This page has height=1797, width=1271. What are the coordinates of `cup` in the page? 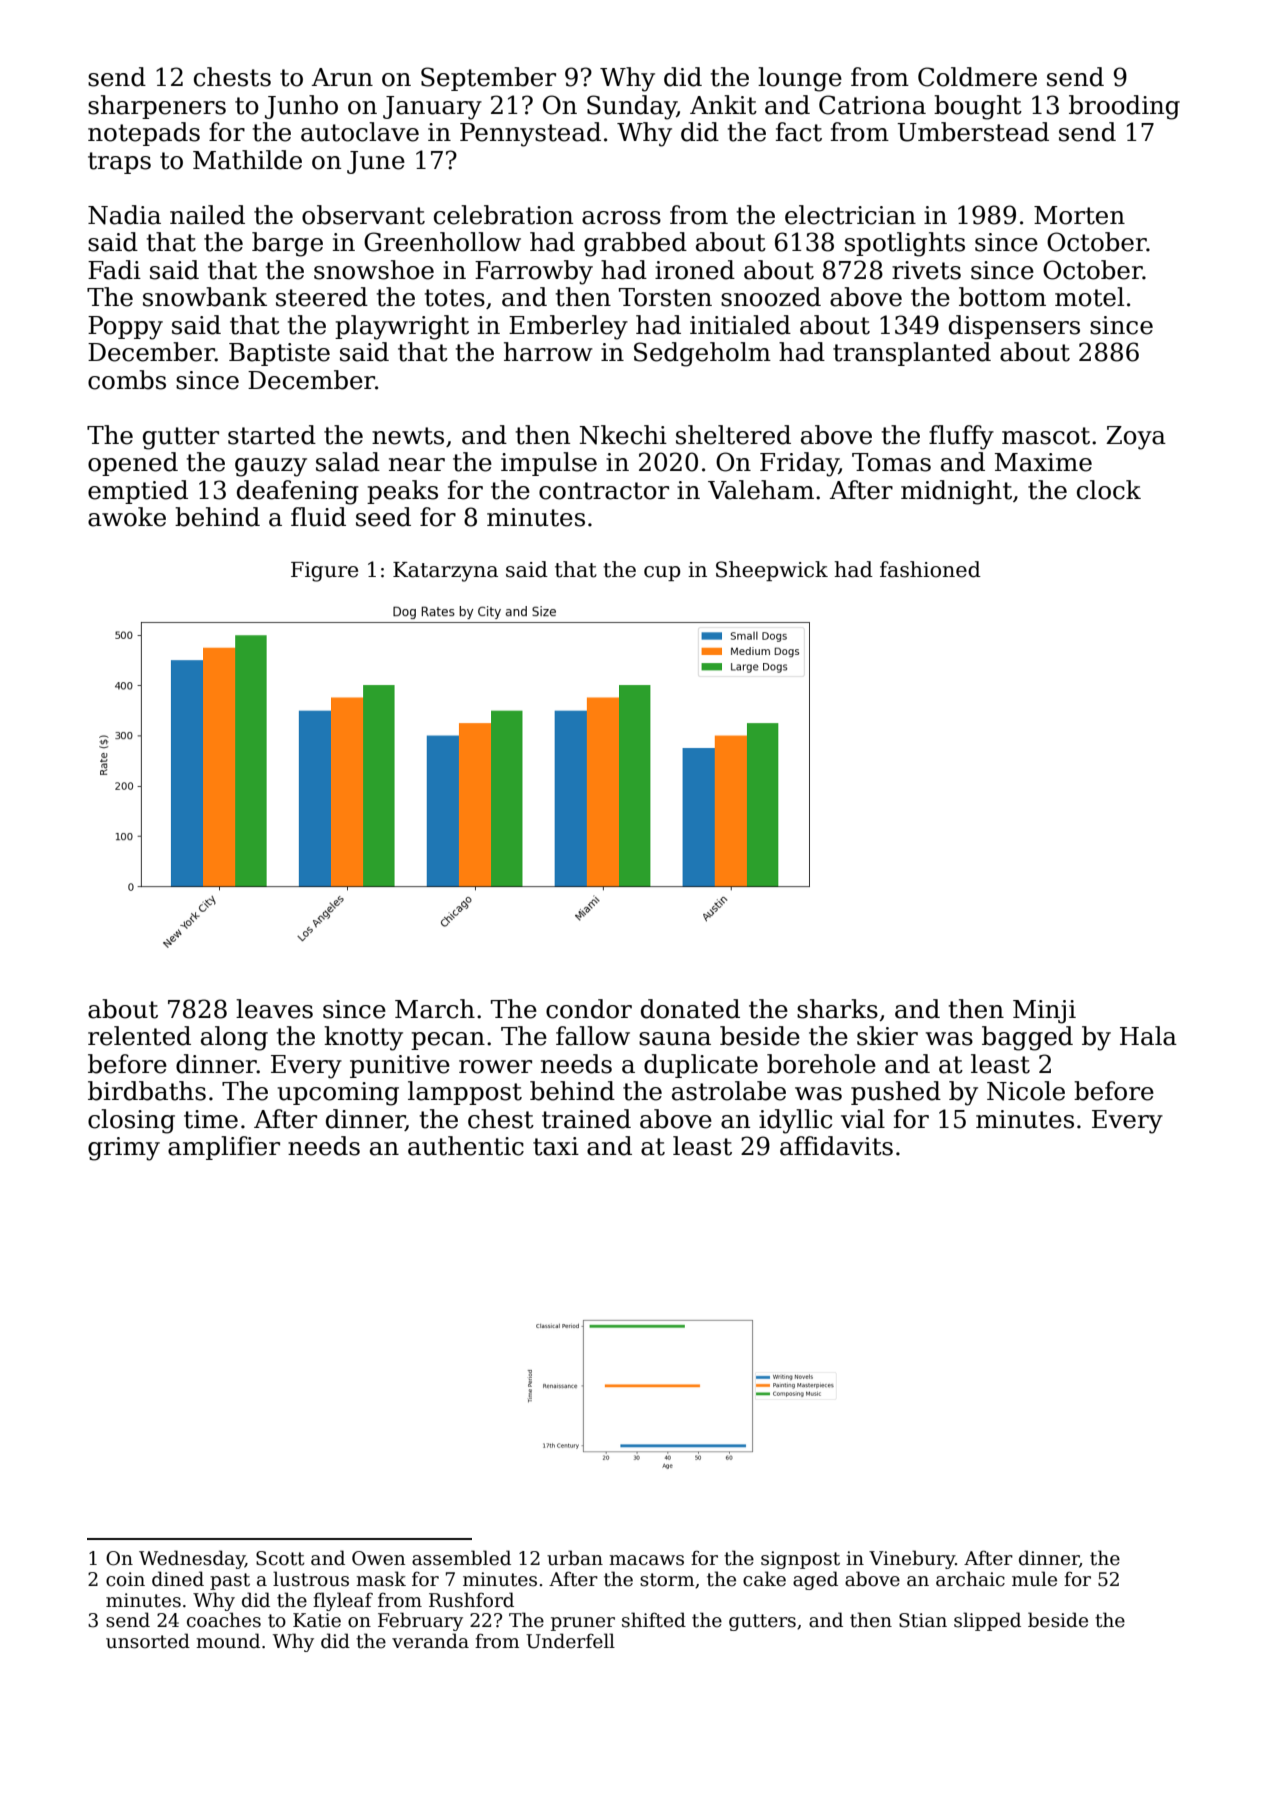 It's located at (662, 573).
